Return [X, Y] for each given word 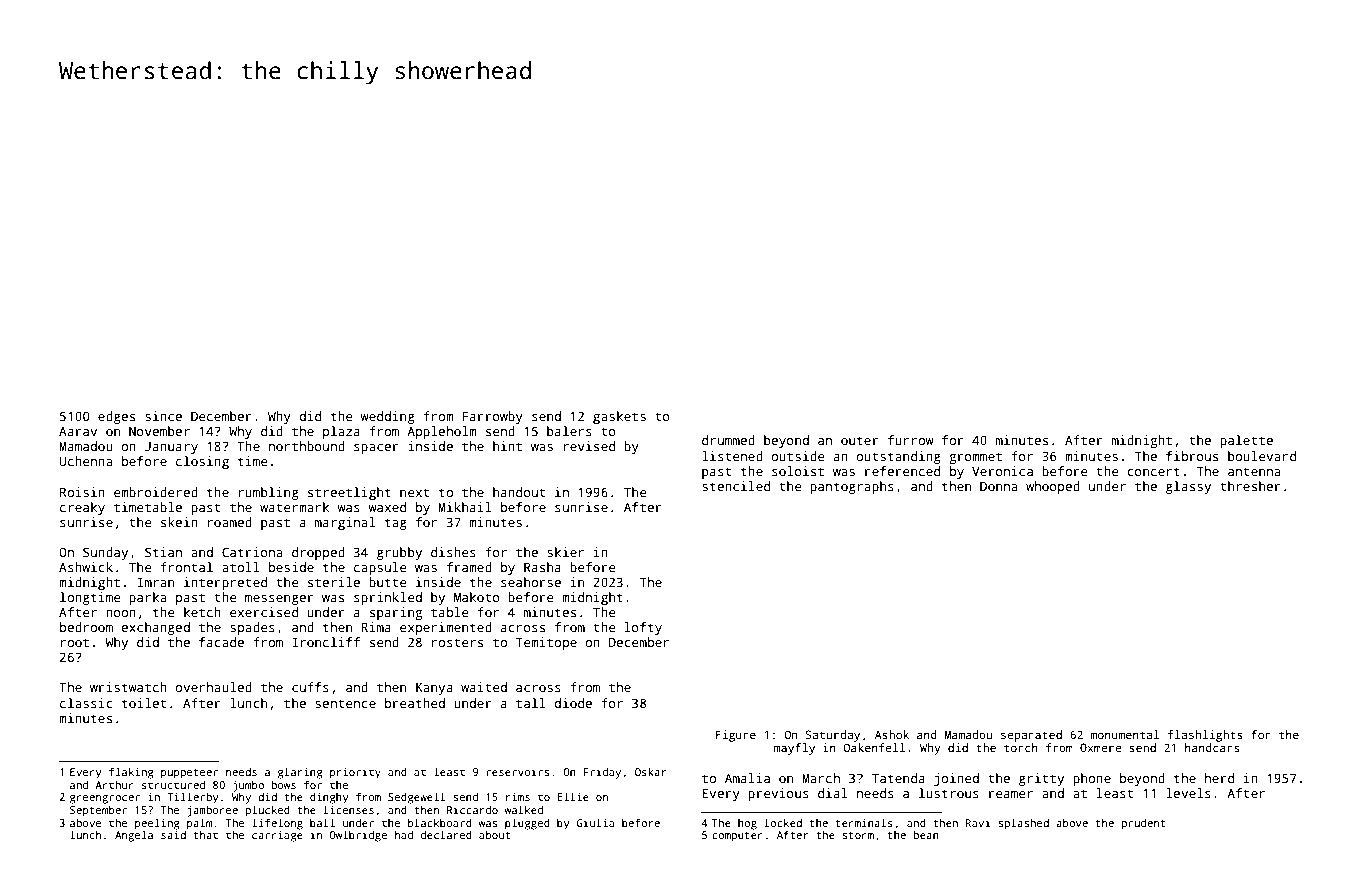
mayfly [794, 749]
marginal [345, 523]
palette [1246, 441]
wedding [387, 417]
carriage [277, 836]
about [494, 835]
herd [1219, 778]
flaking [131, 773]
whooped [1053, 487]
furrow [911, 440]
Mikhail [465, 507]
